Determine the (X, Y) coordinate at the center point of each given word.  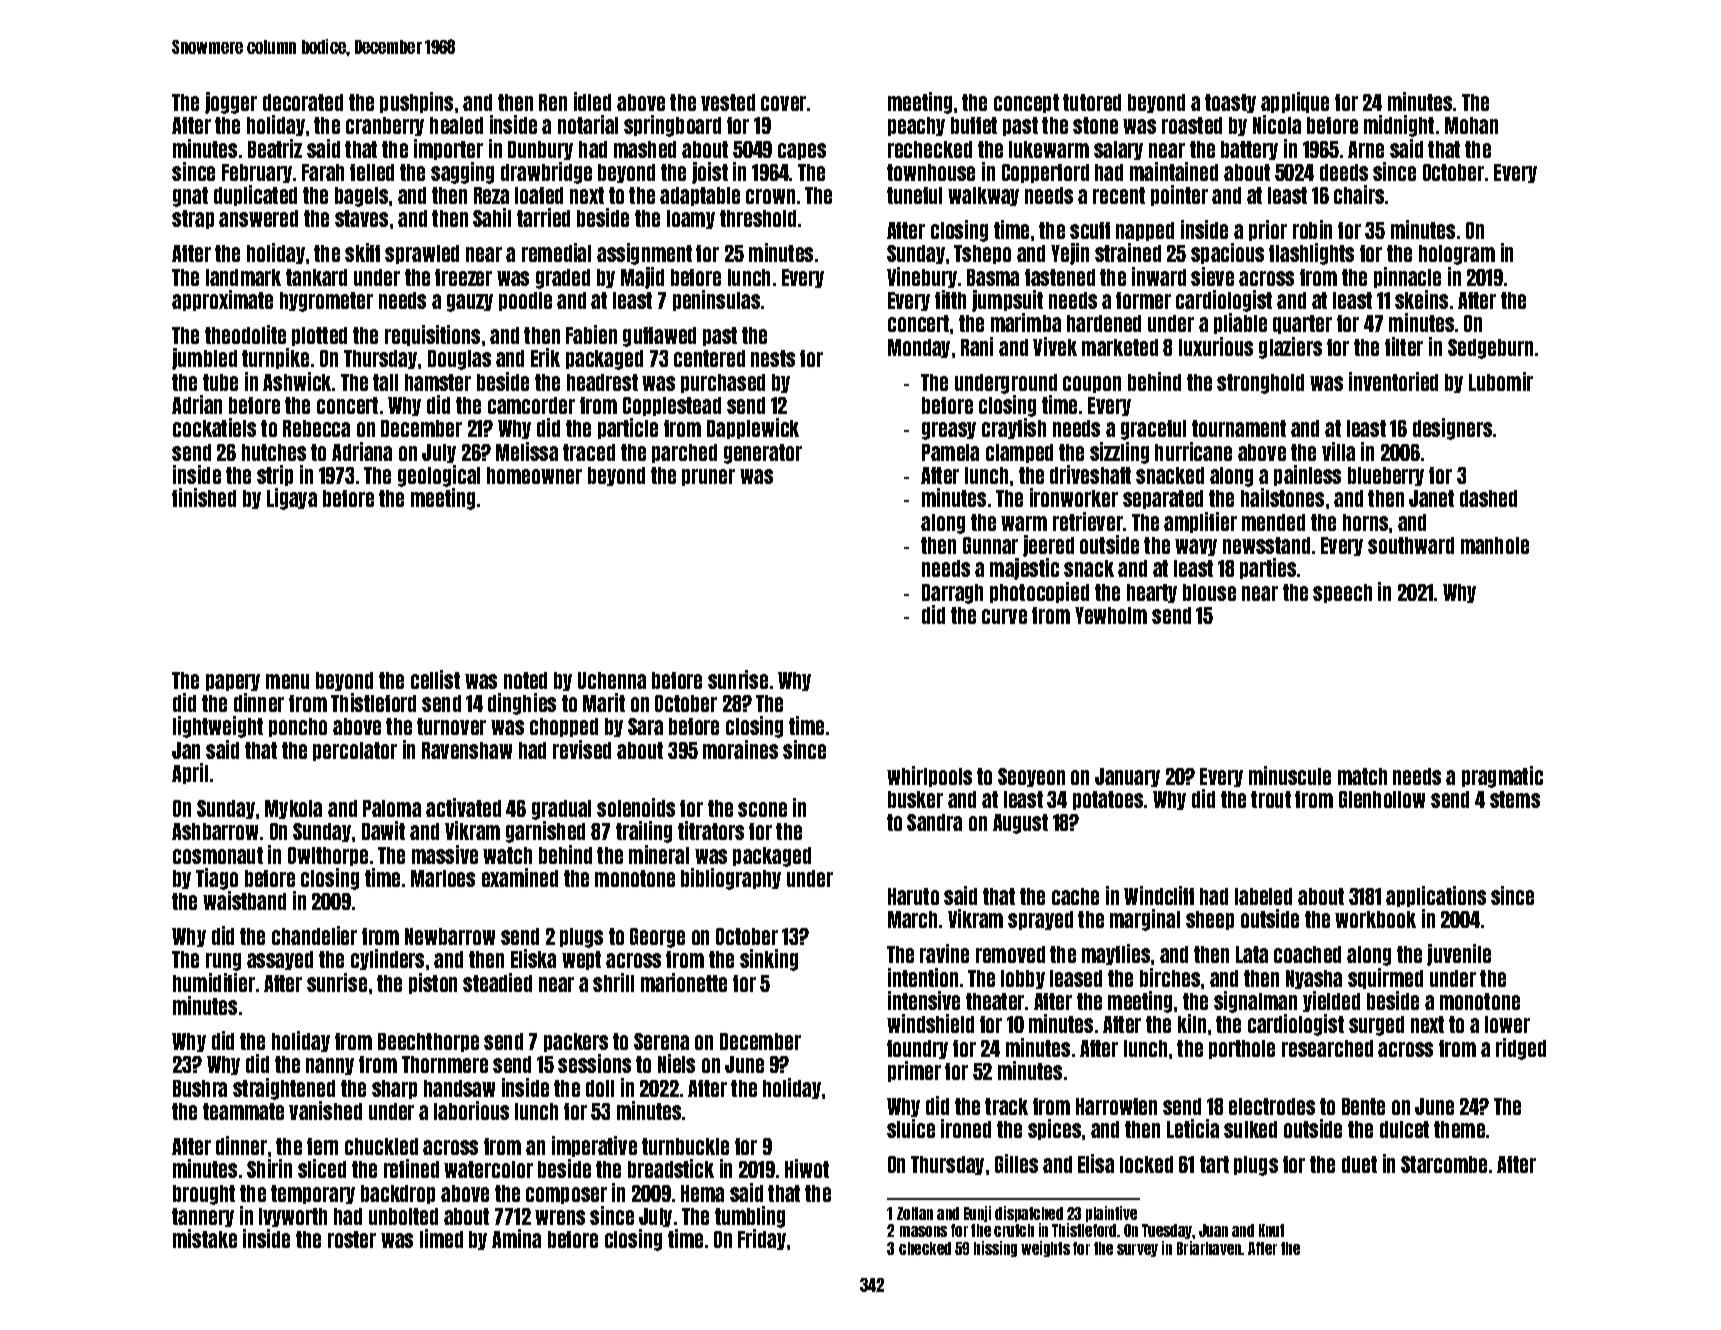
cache (1075, 896)
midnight (1399, 126)
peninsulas (716, 300)
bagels (361, 197)
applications (1436, 896)
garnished (545, 832)
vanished (325, 1110)
